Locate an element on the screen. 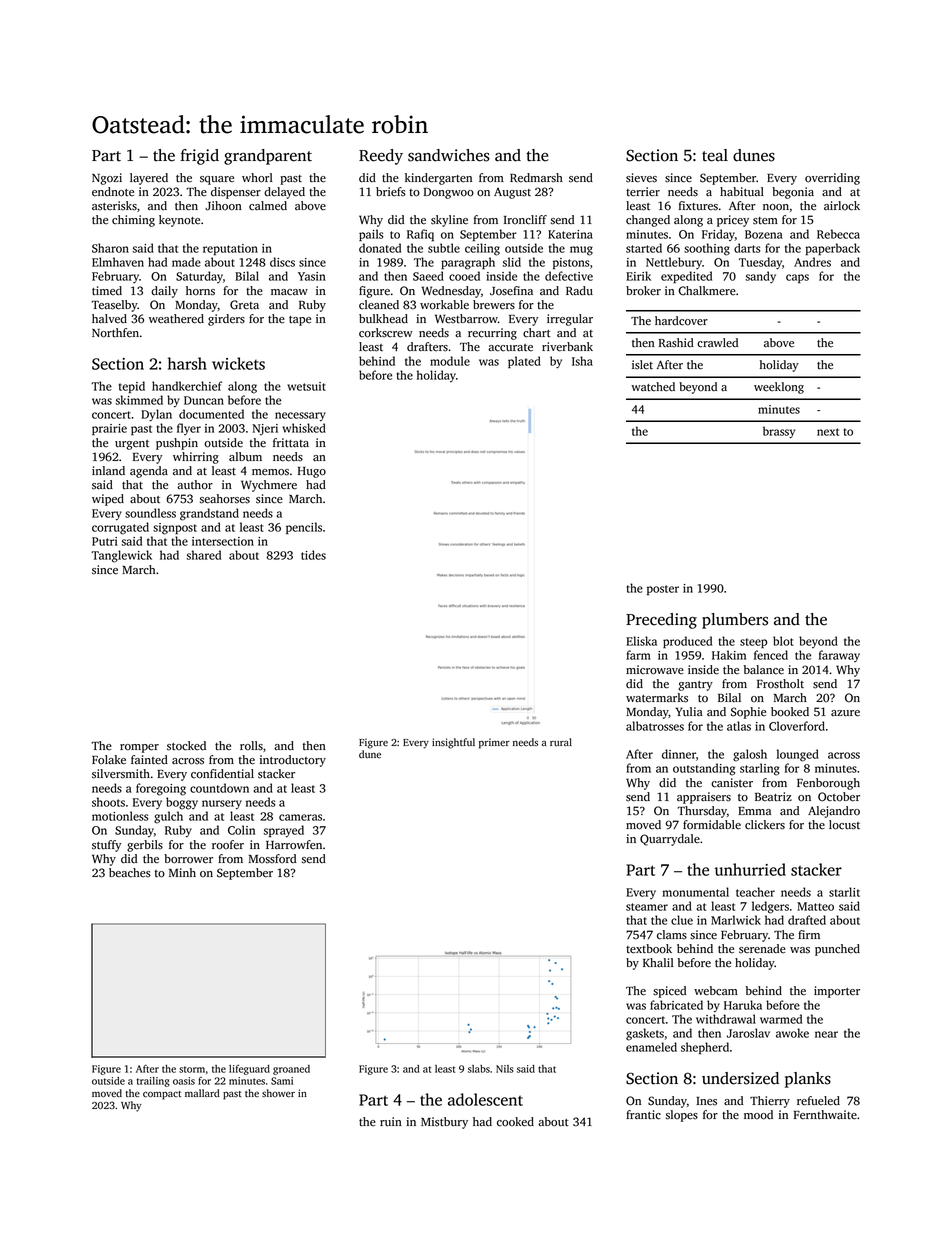  slopes is located at coordinates (682, 1116).
